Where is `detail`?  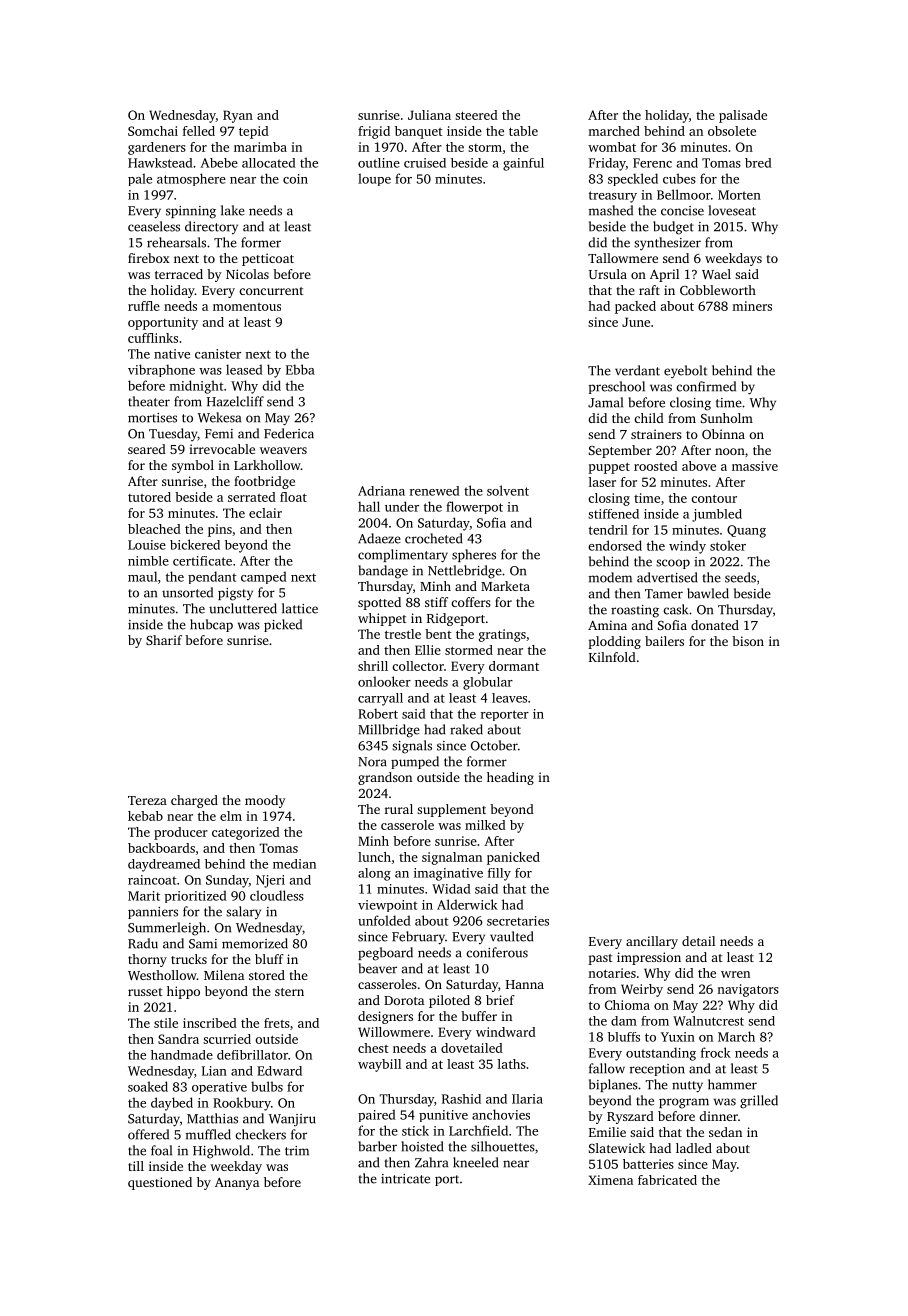
detail is located at coordinates (698, 941).
